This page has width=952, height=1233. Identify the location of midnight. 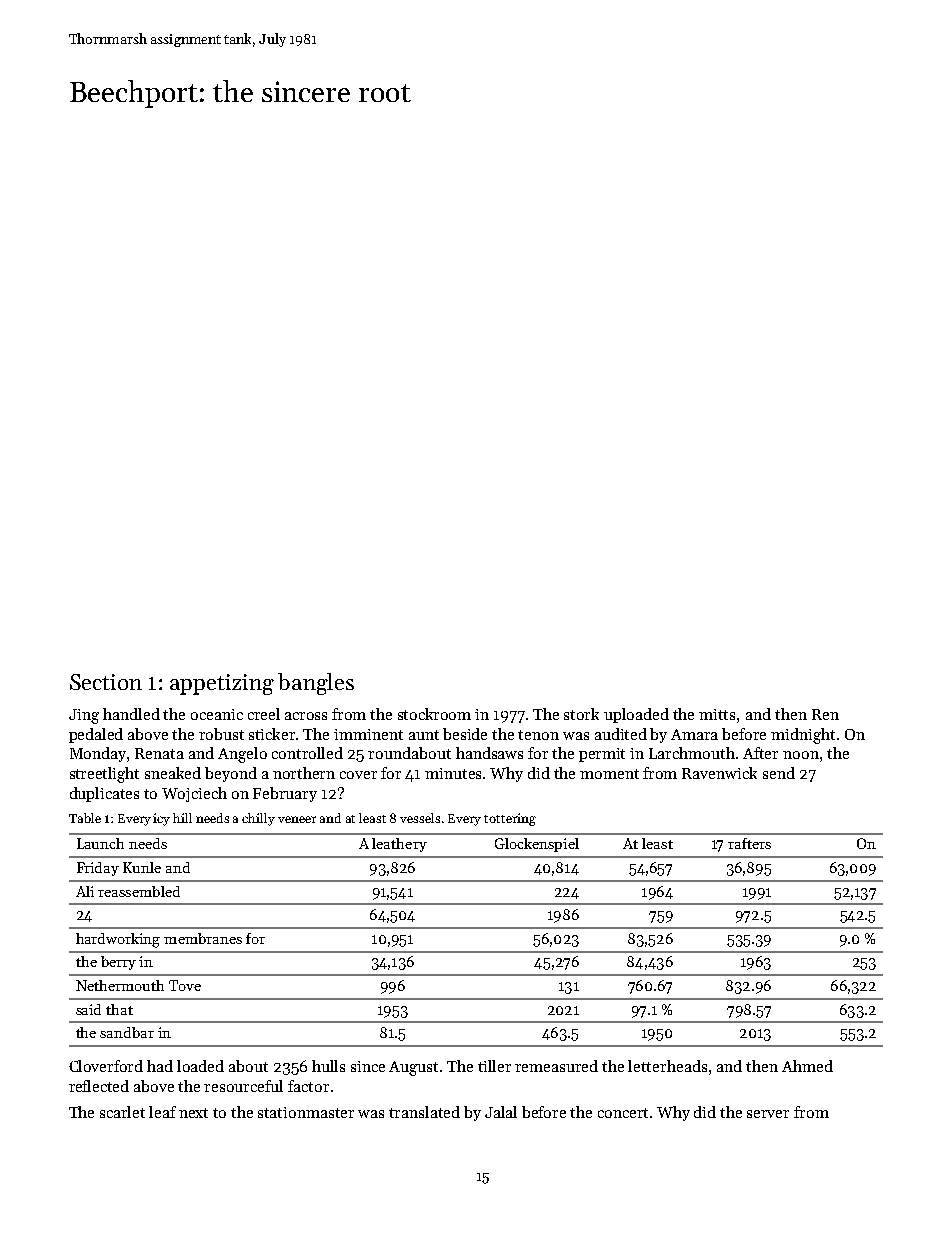
(803, 736).
